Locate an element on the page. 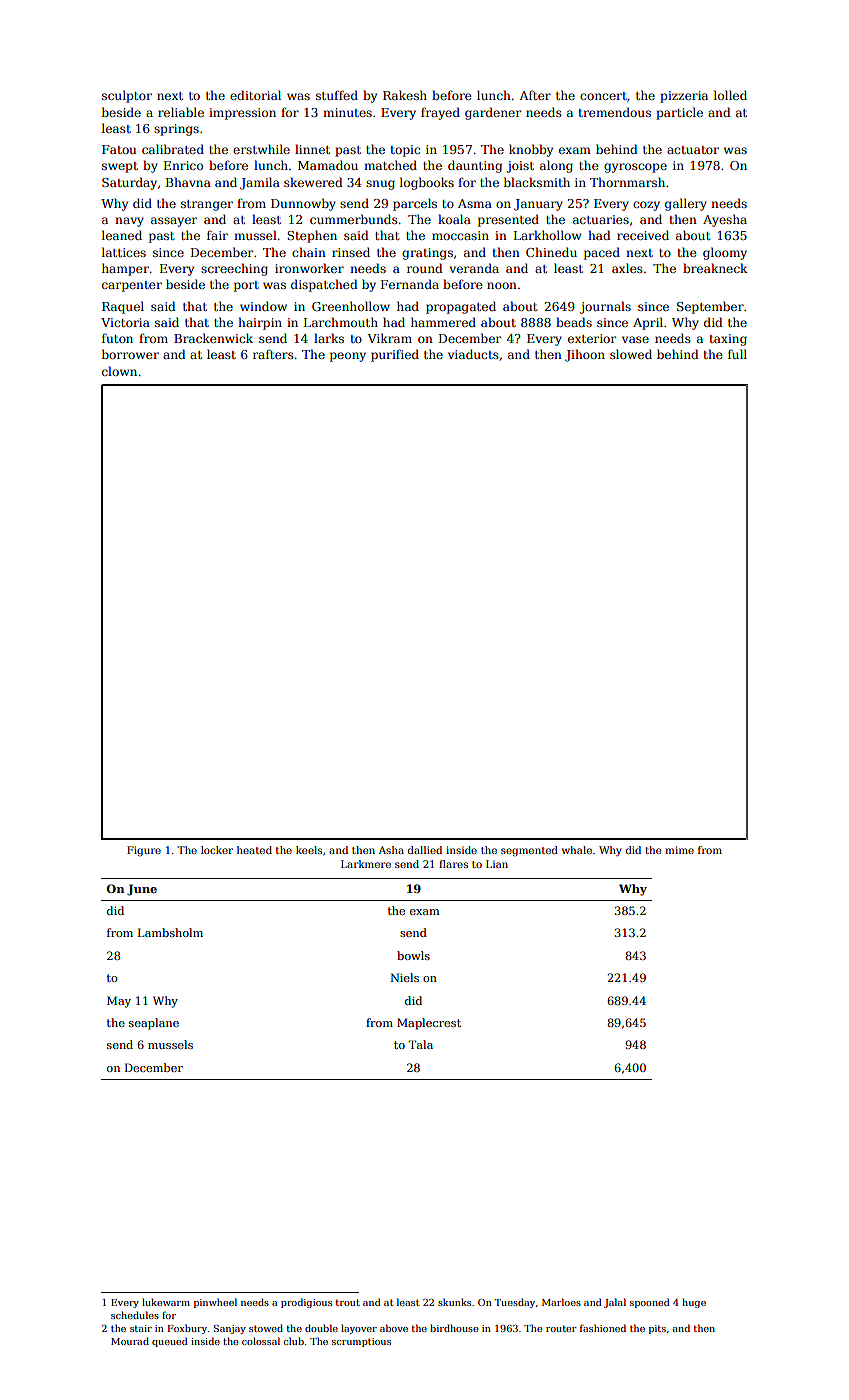 The width and height of the page is (849, 1400). Larkmere is located at coordinates (366, 864).
